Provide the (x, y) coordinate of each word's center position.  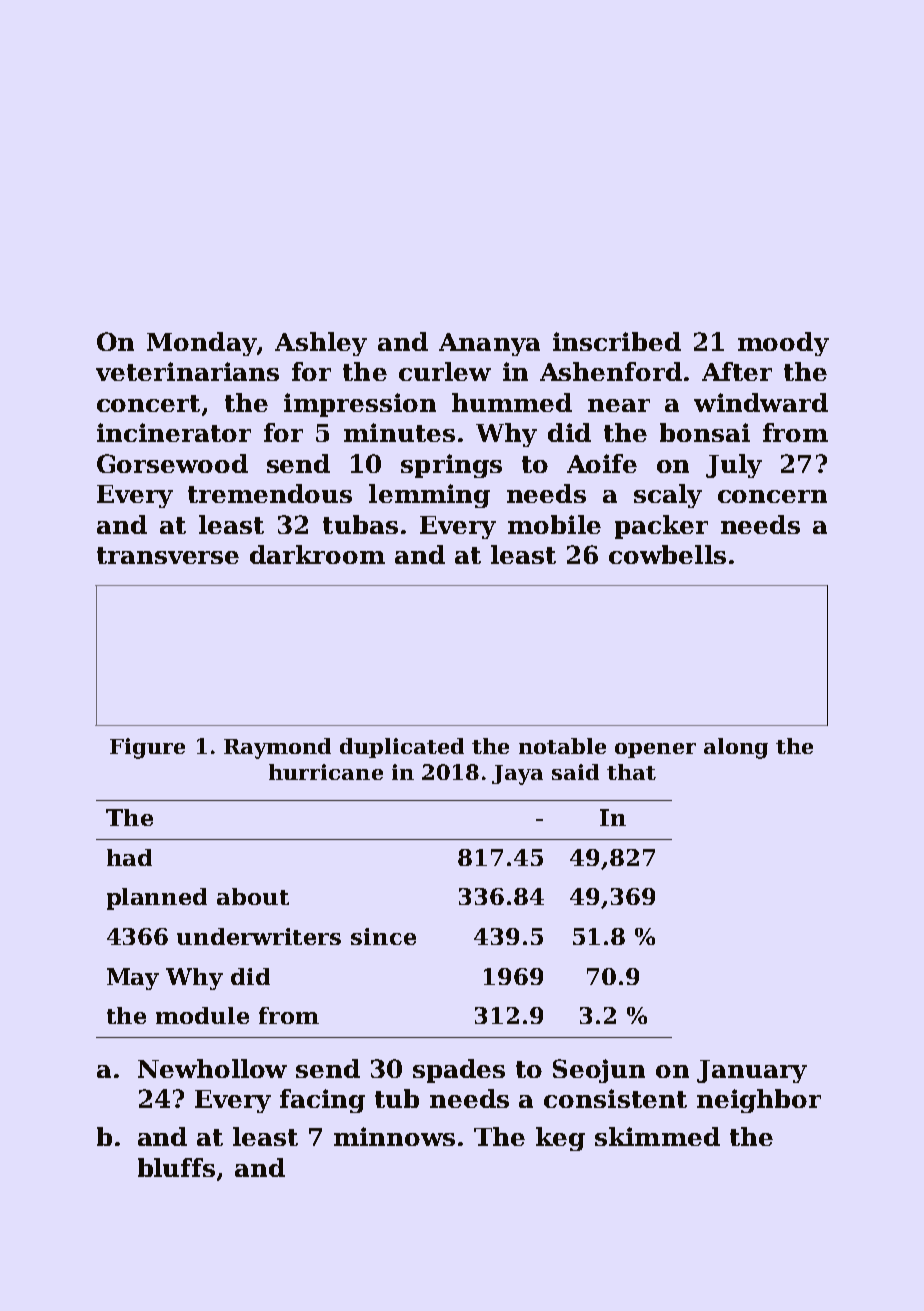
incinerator (174, 432)
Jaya (517, 775)
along (736, 748)
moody (783, 344)
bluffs (176, 1167)
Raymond (277, 748)
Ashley (321, 344)
